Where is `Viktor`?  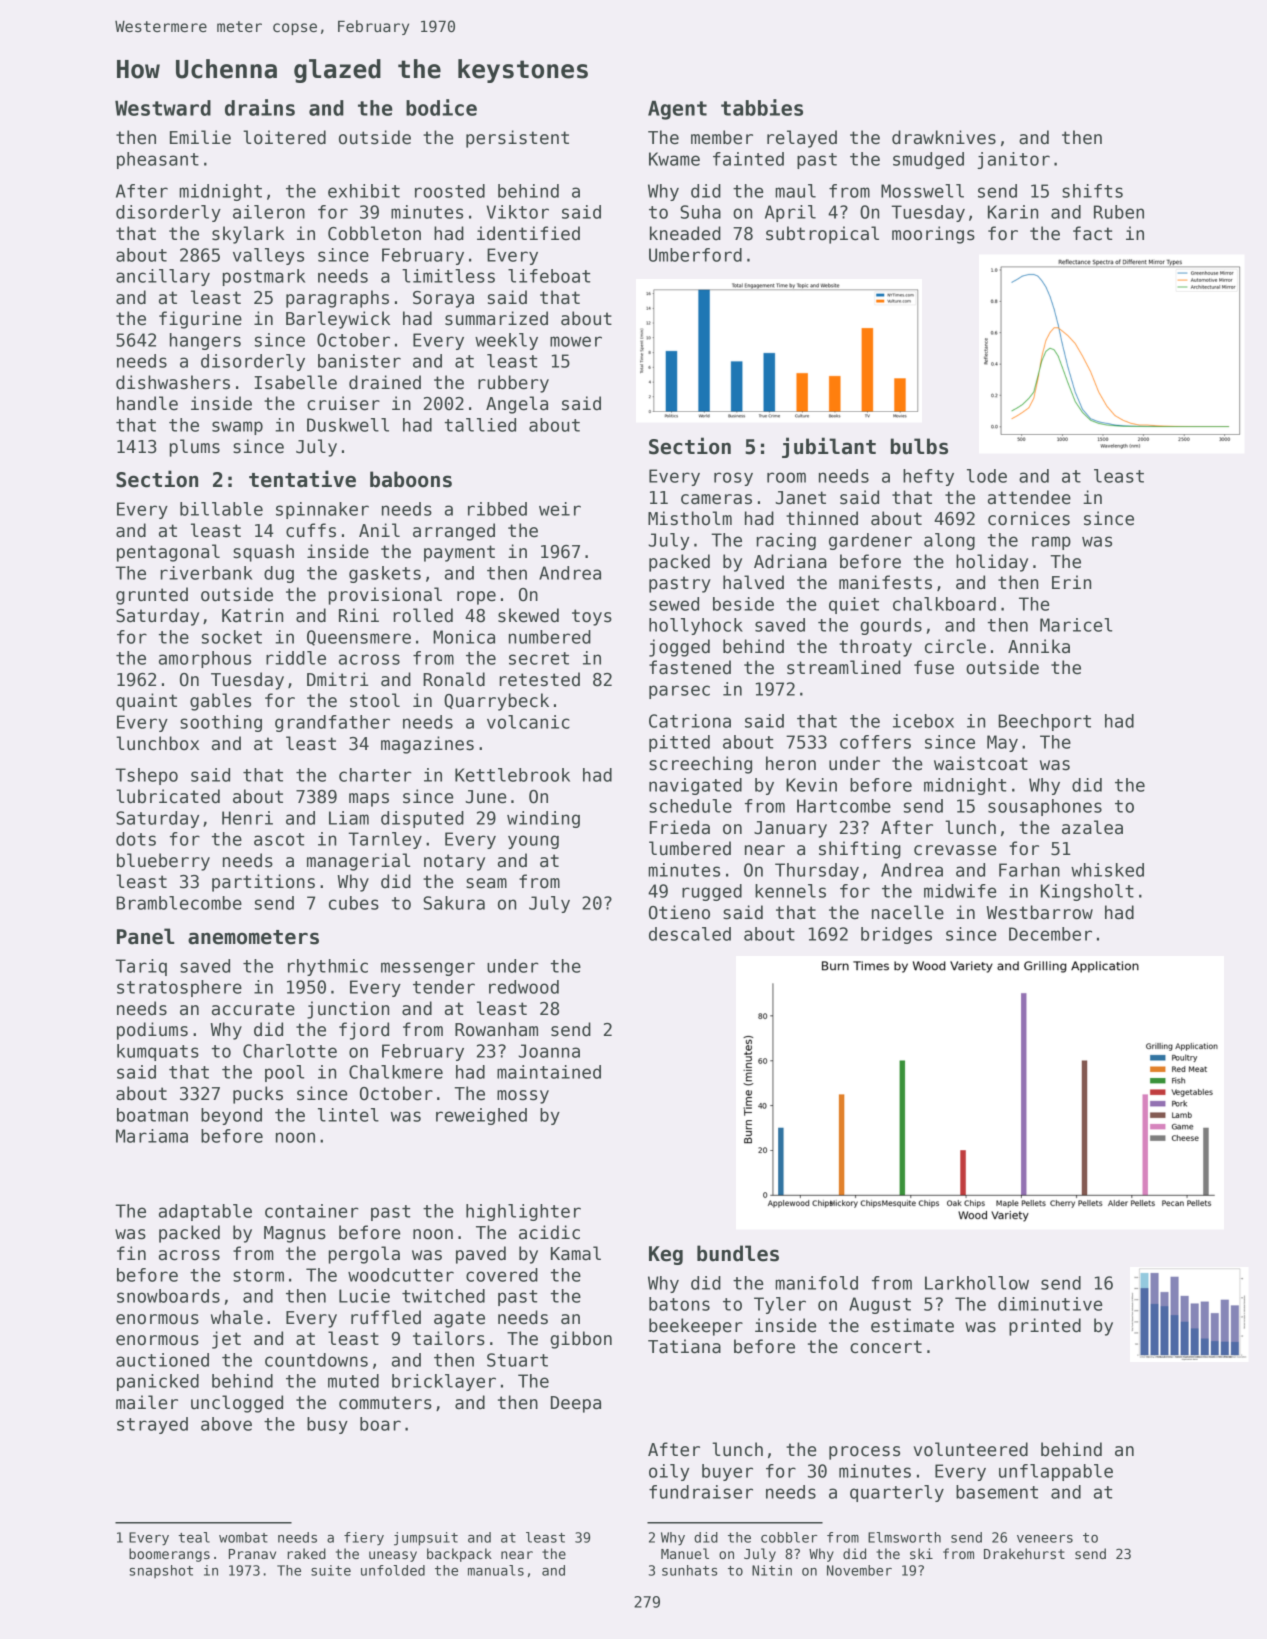 Viktor is located at coordinates (517, 212).
